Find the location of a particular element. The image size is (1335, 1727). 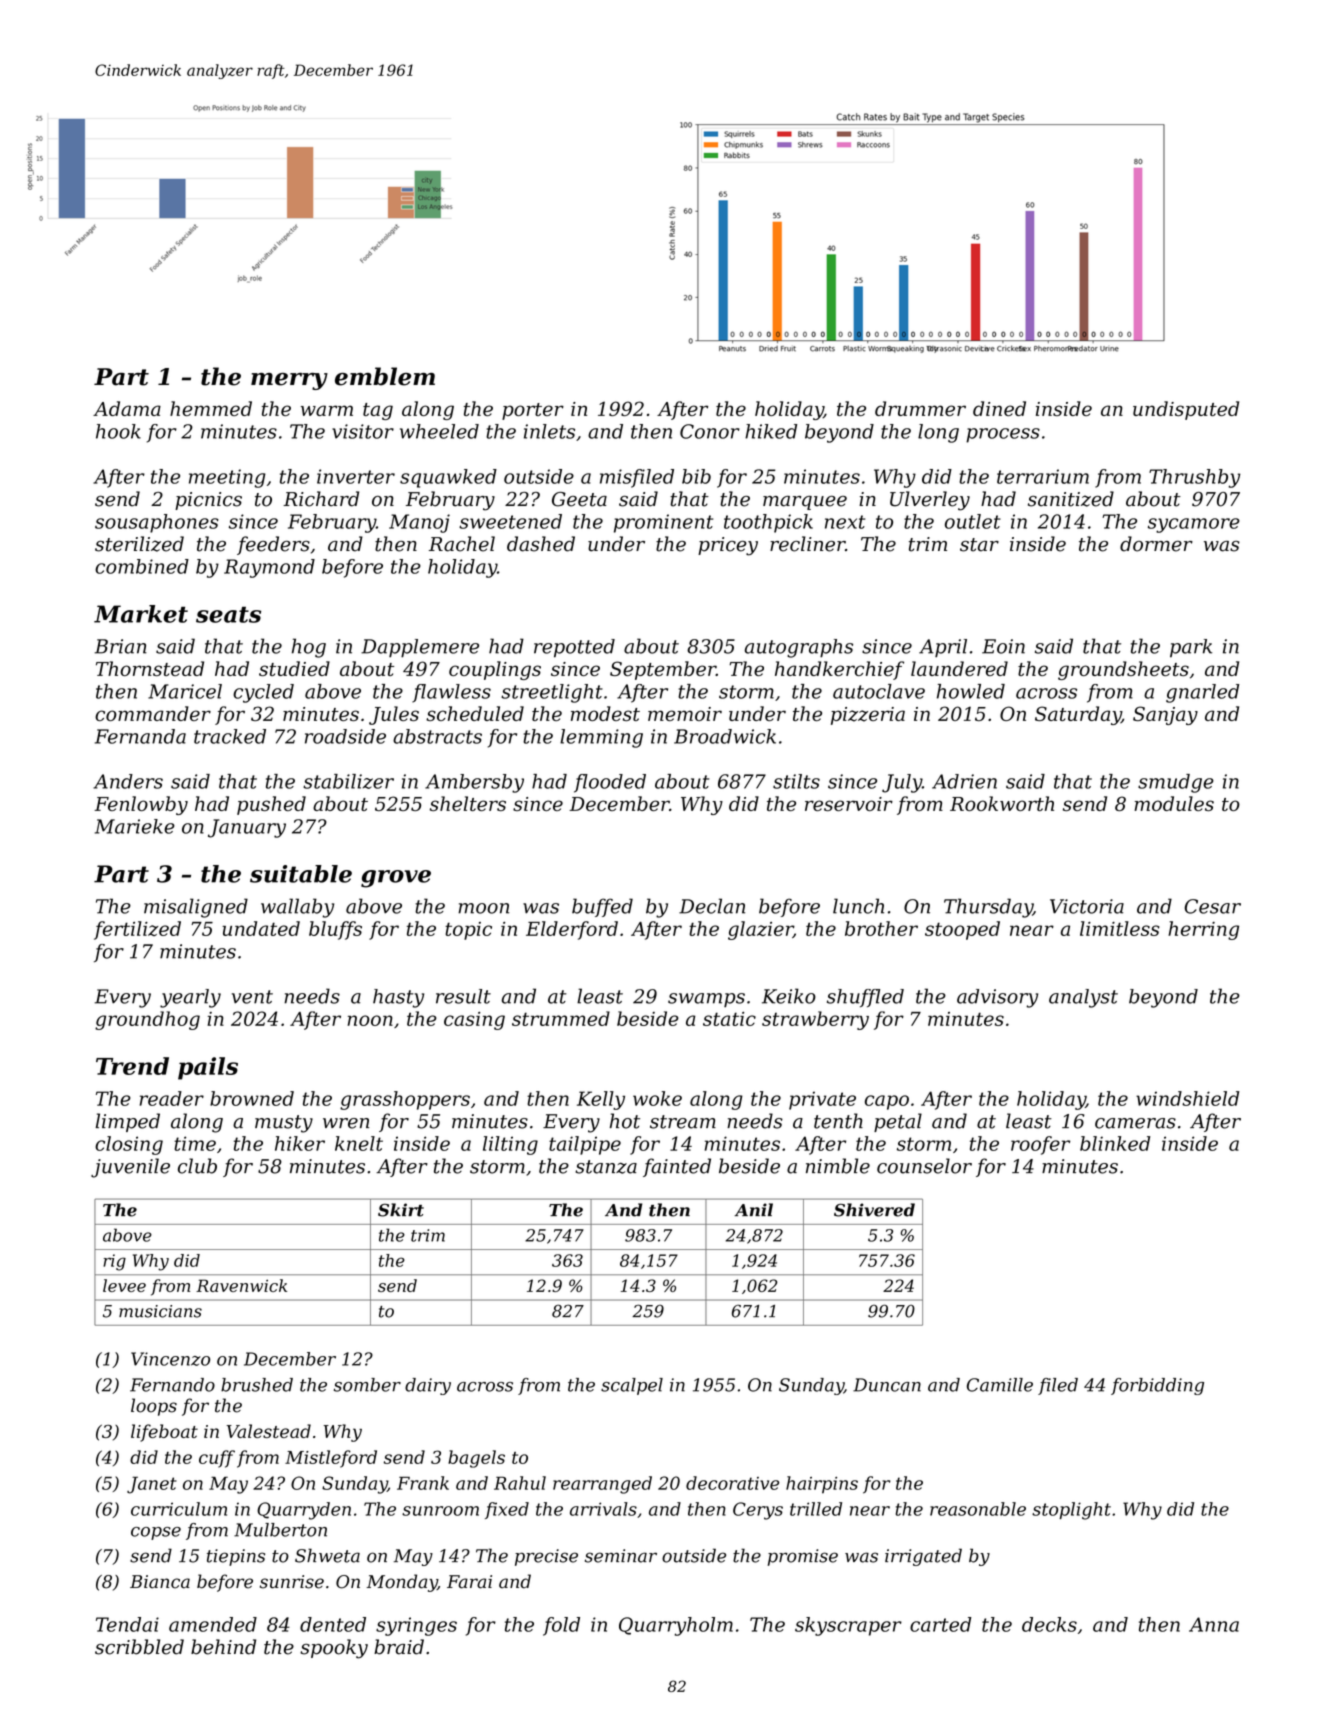

autographs is located at coordinates (799, 648).
